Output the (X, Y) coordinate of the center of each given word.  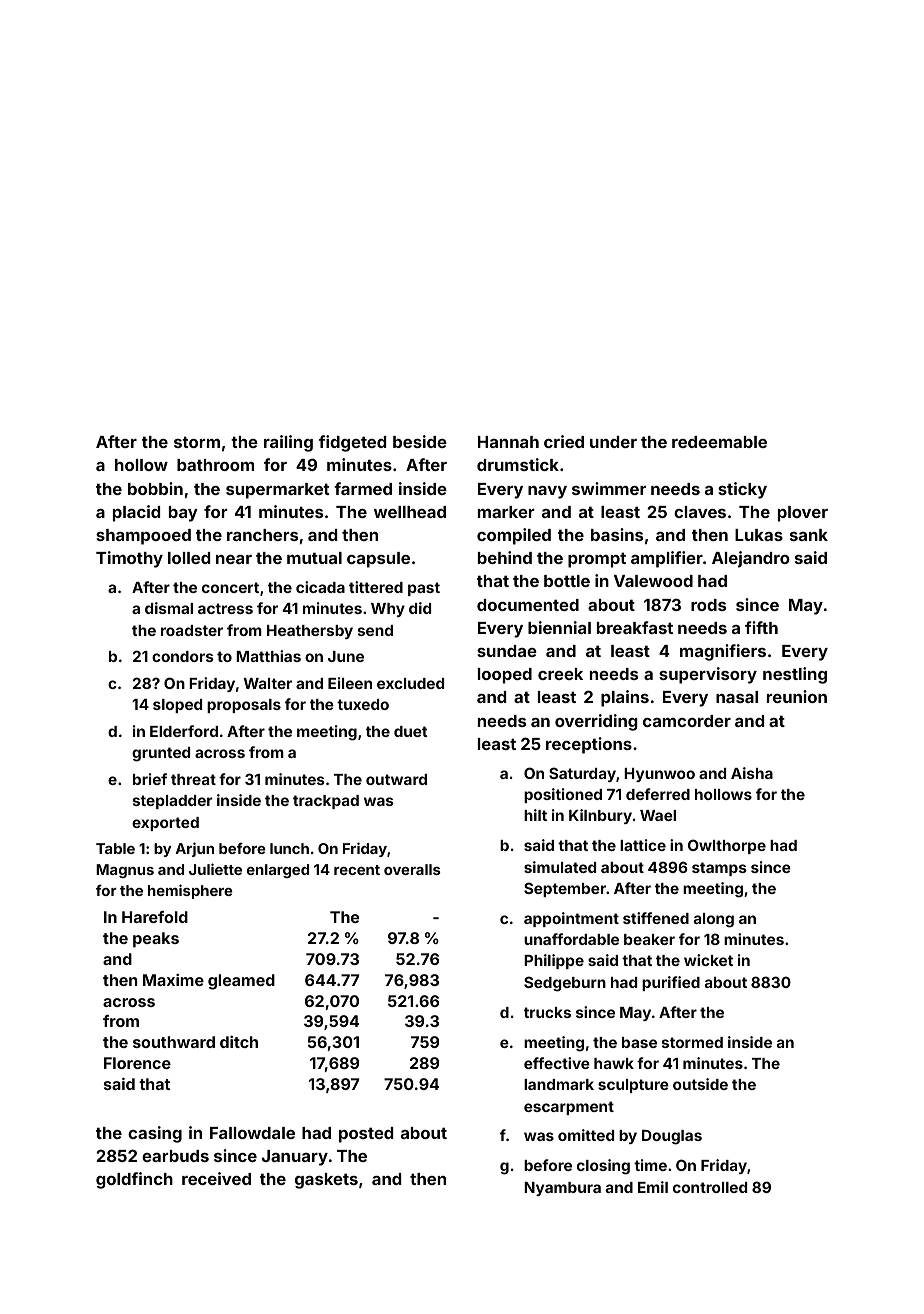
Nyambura (562, 1189)
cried (564, 441)
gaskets (326, 1181)
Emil (653, 1187)
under (613, 442)
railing (288, 443)
